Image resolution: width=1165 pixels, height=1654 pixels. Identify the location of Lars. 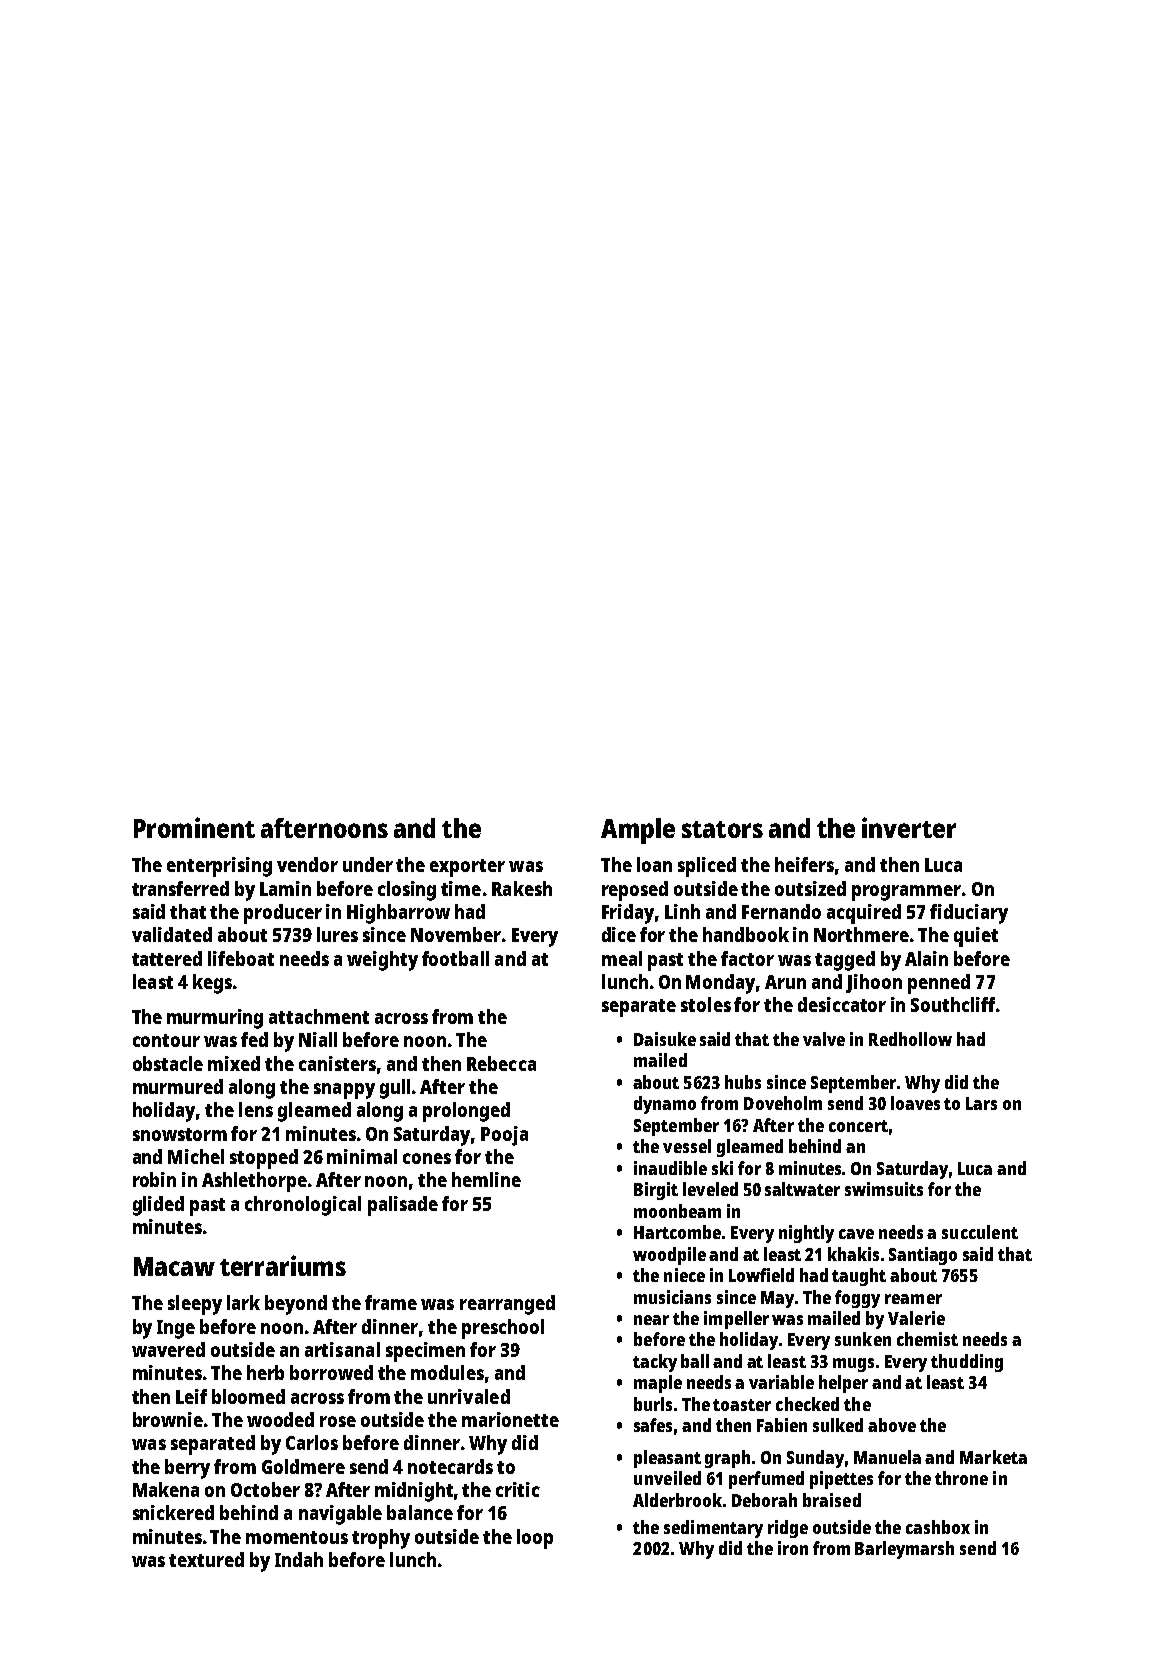
(981, 1103).
